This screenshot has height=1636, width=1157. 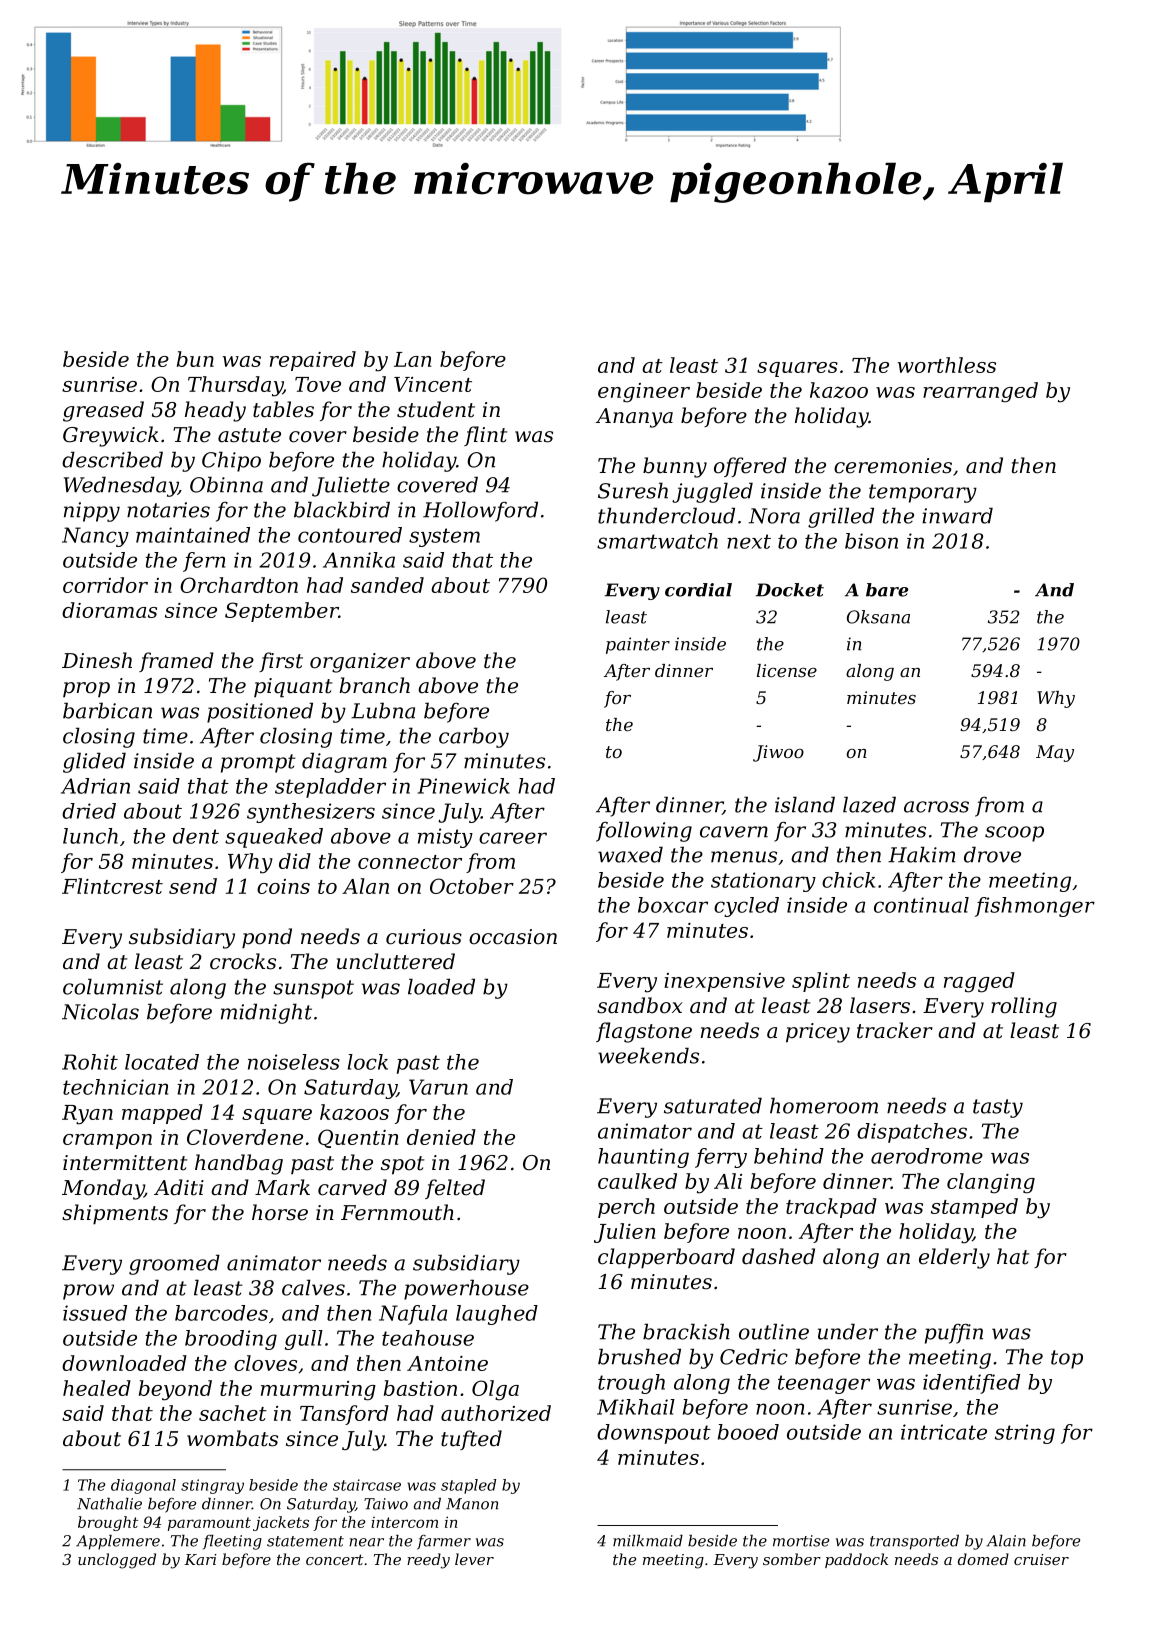 What do you see at coordinates (666, 1258) in the screenshot?
I see `clapperboard` at bounding box center [666, 1258].
